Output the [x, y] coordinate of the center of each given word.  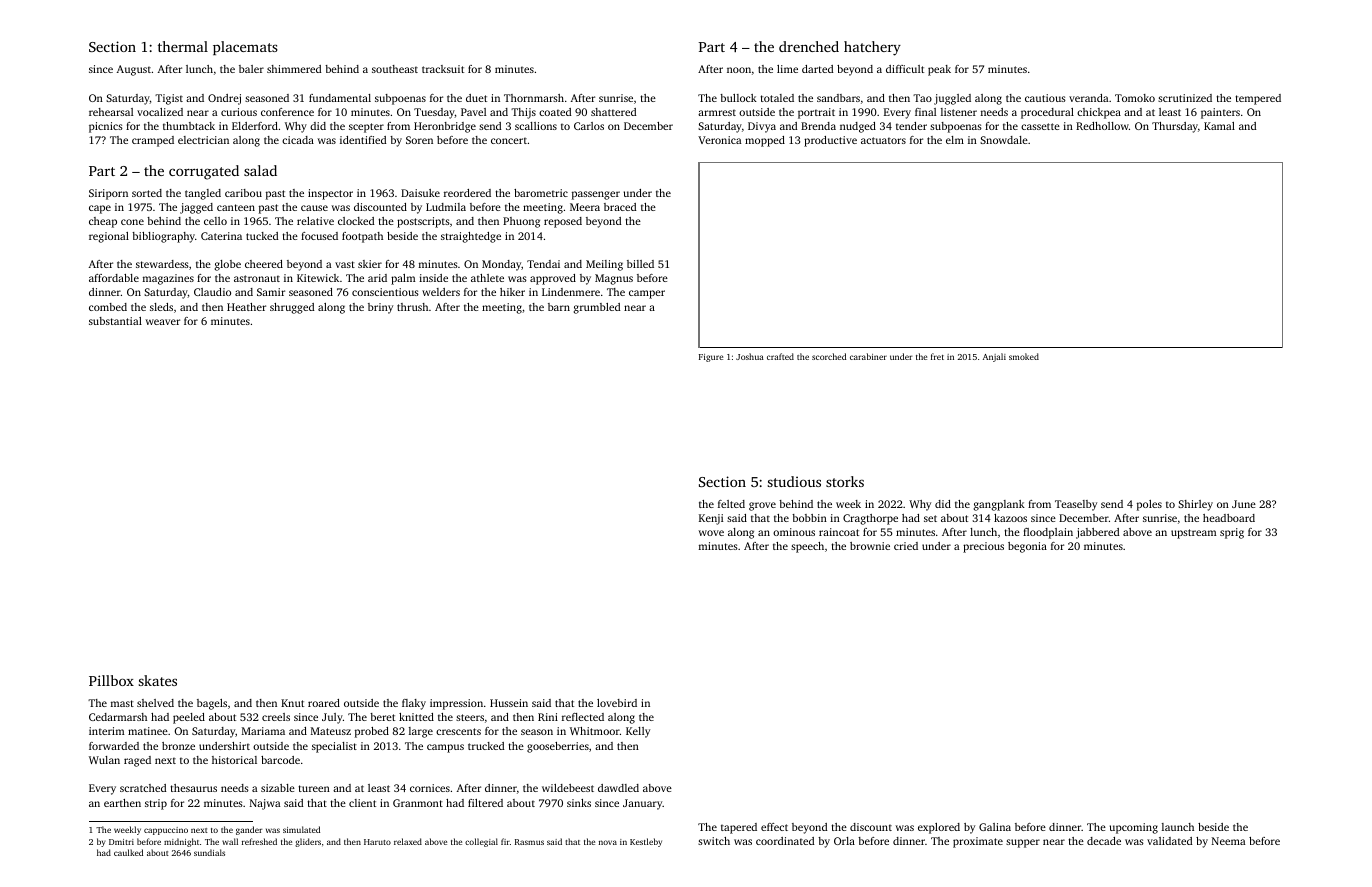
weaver [162, 322]
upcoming [1134, 828]
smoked [1024, 356]
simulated [301, 829]
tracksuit [443, 69]
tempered [1258, 99]
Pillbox [111, 680]
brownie [870, 546]
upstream [1193, 534]
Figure [711, 358]
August [134, 70]
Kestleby [646, 842]
